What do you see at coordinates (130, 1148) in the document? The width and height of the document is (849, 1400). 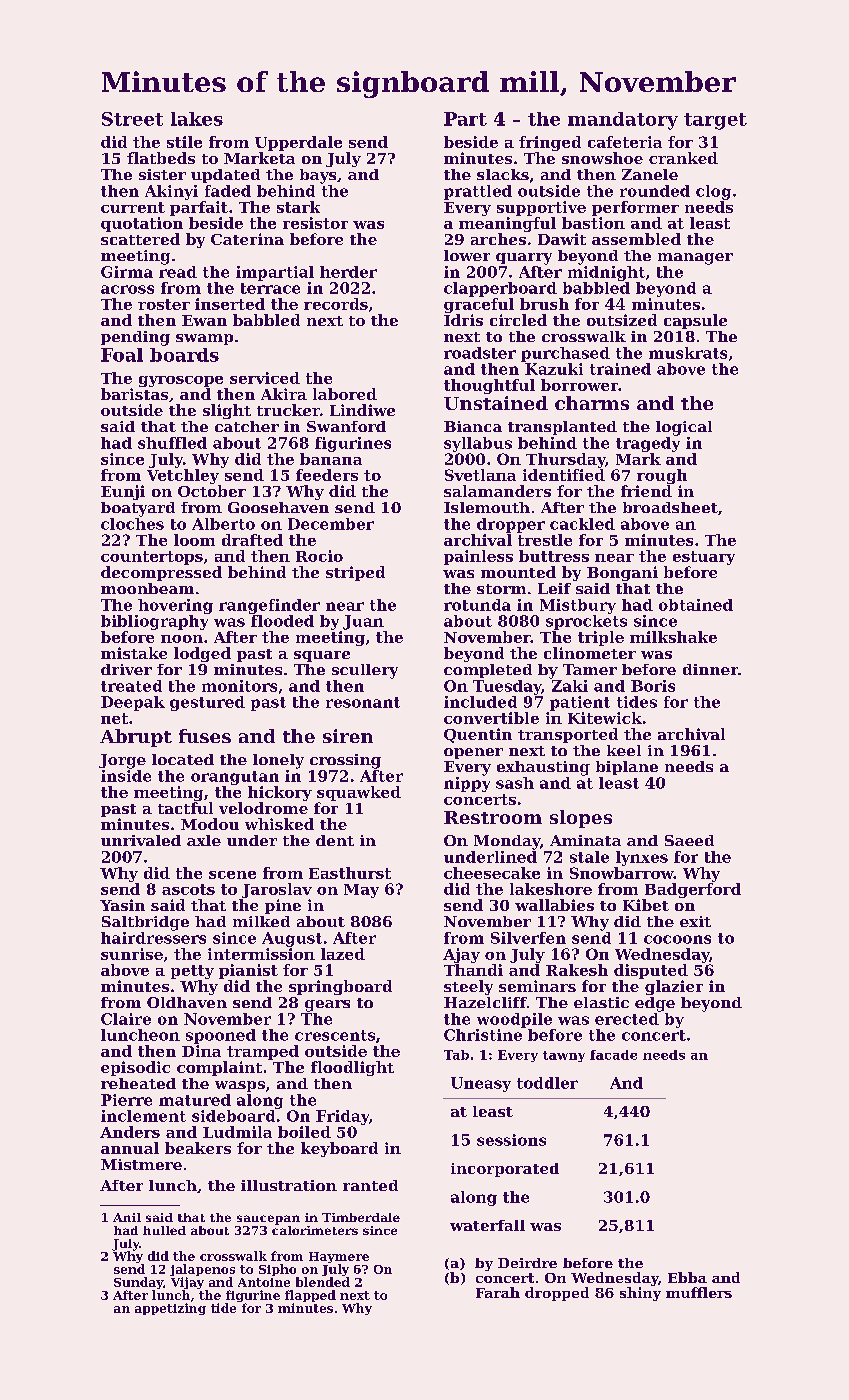 I see `annual` at bounding box center [130, 1148].
